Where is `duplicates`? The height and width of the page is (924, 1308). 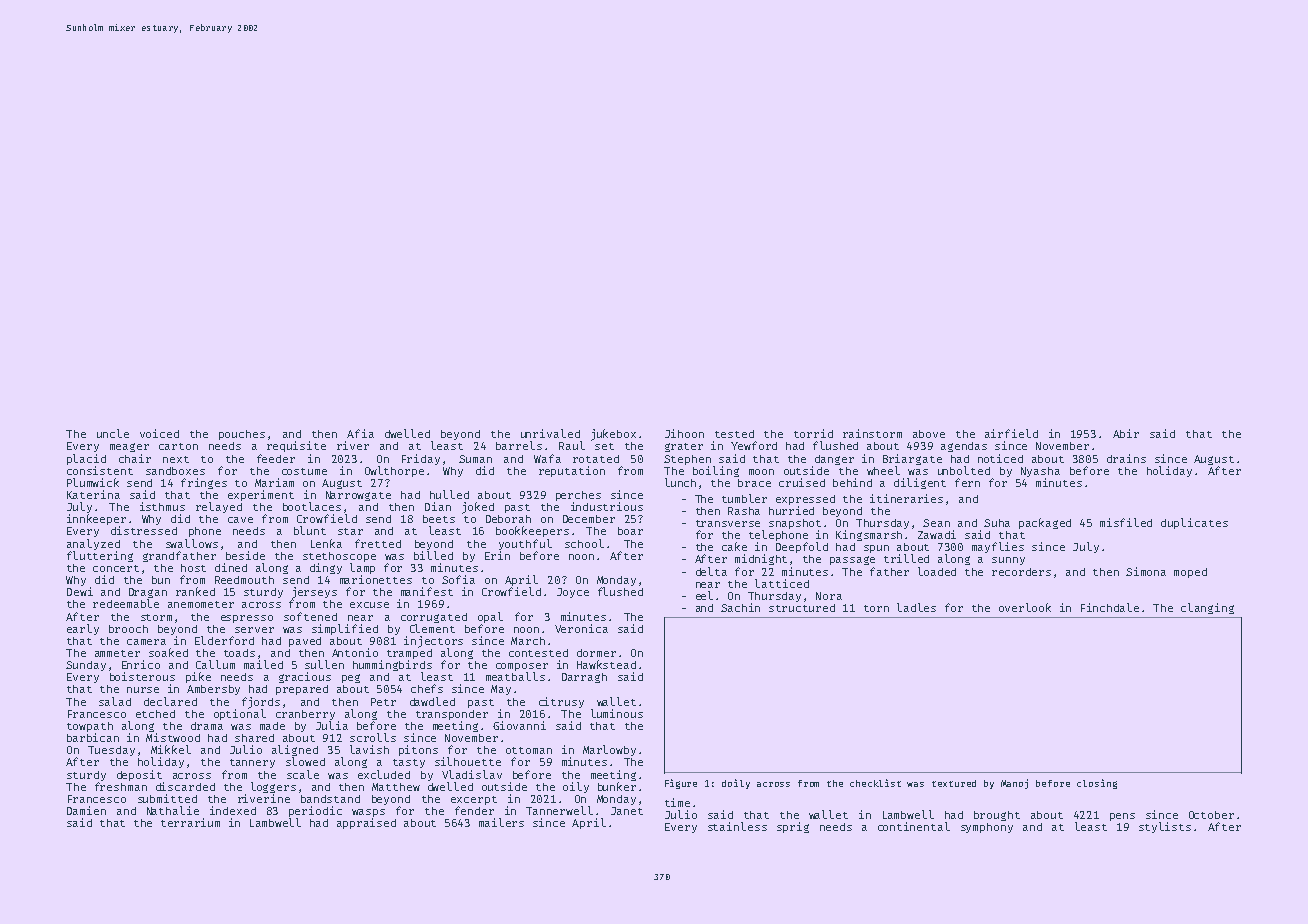
duplicates is located at coordinates (1194, 523).
